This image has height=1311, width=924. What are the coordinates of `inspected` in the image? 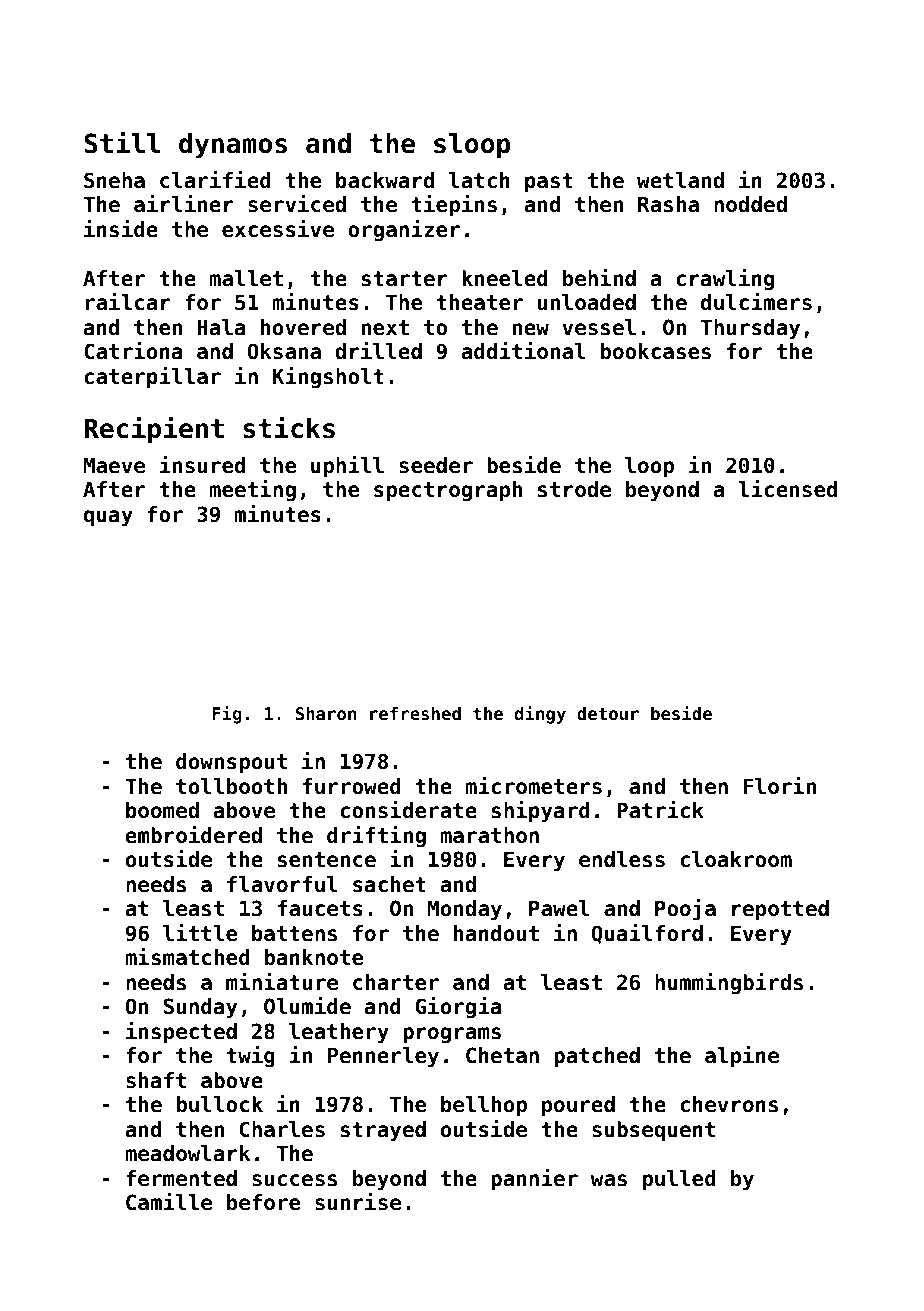 It's located at (181, 1033).
